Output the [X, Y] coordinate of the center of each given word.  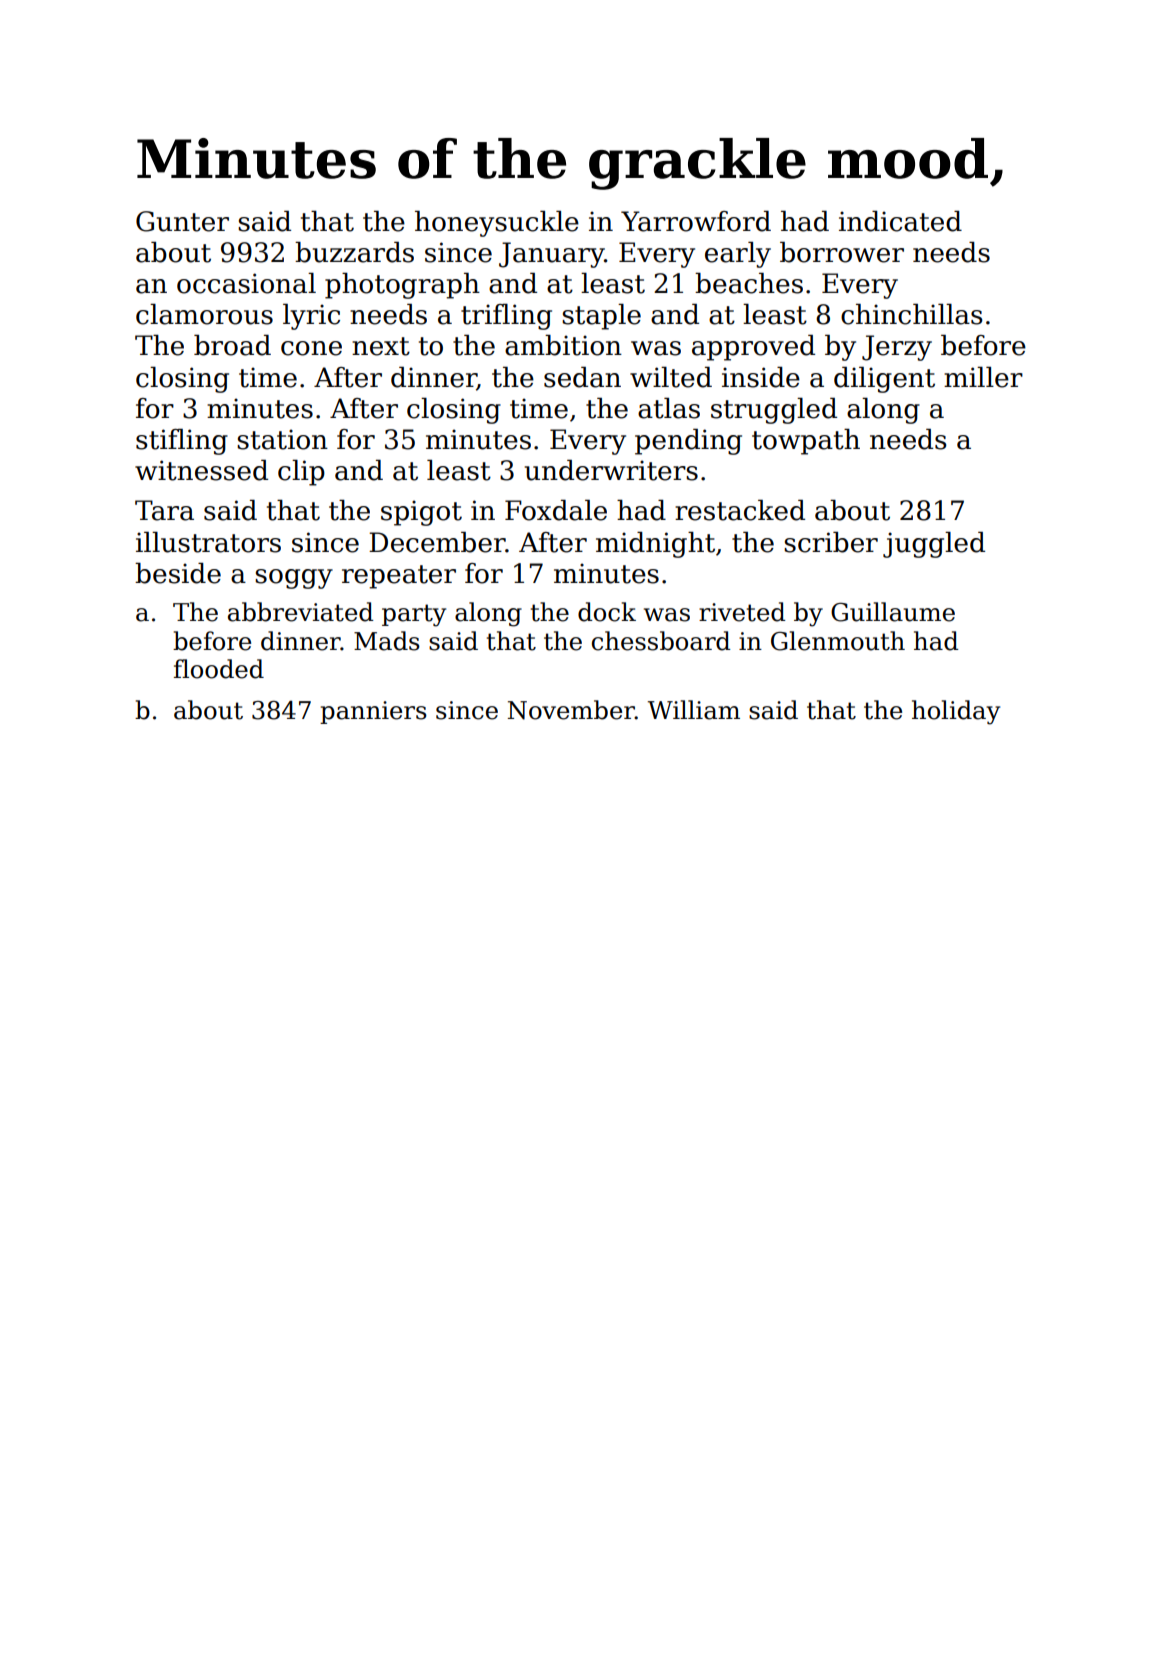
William [694, 710]
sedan [582, 377]
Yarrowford [696, 221]
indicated [900, 221]
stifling [182, 442]
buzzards [354, 252]
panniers [373, 712]
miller [983, 377]
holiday [956, 712]
